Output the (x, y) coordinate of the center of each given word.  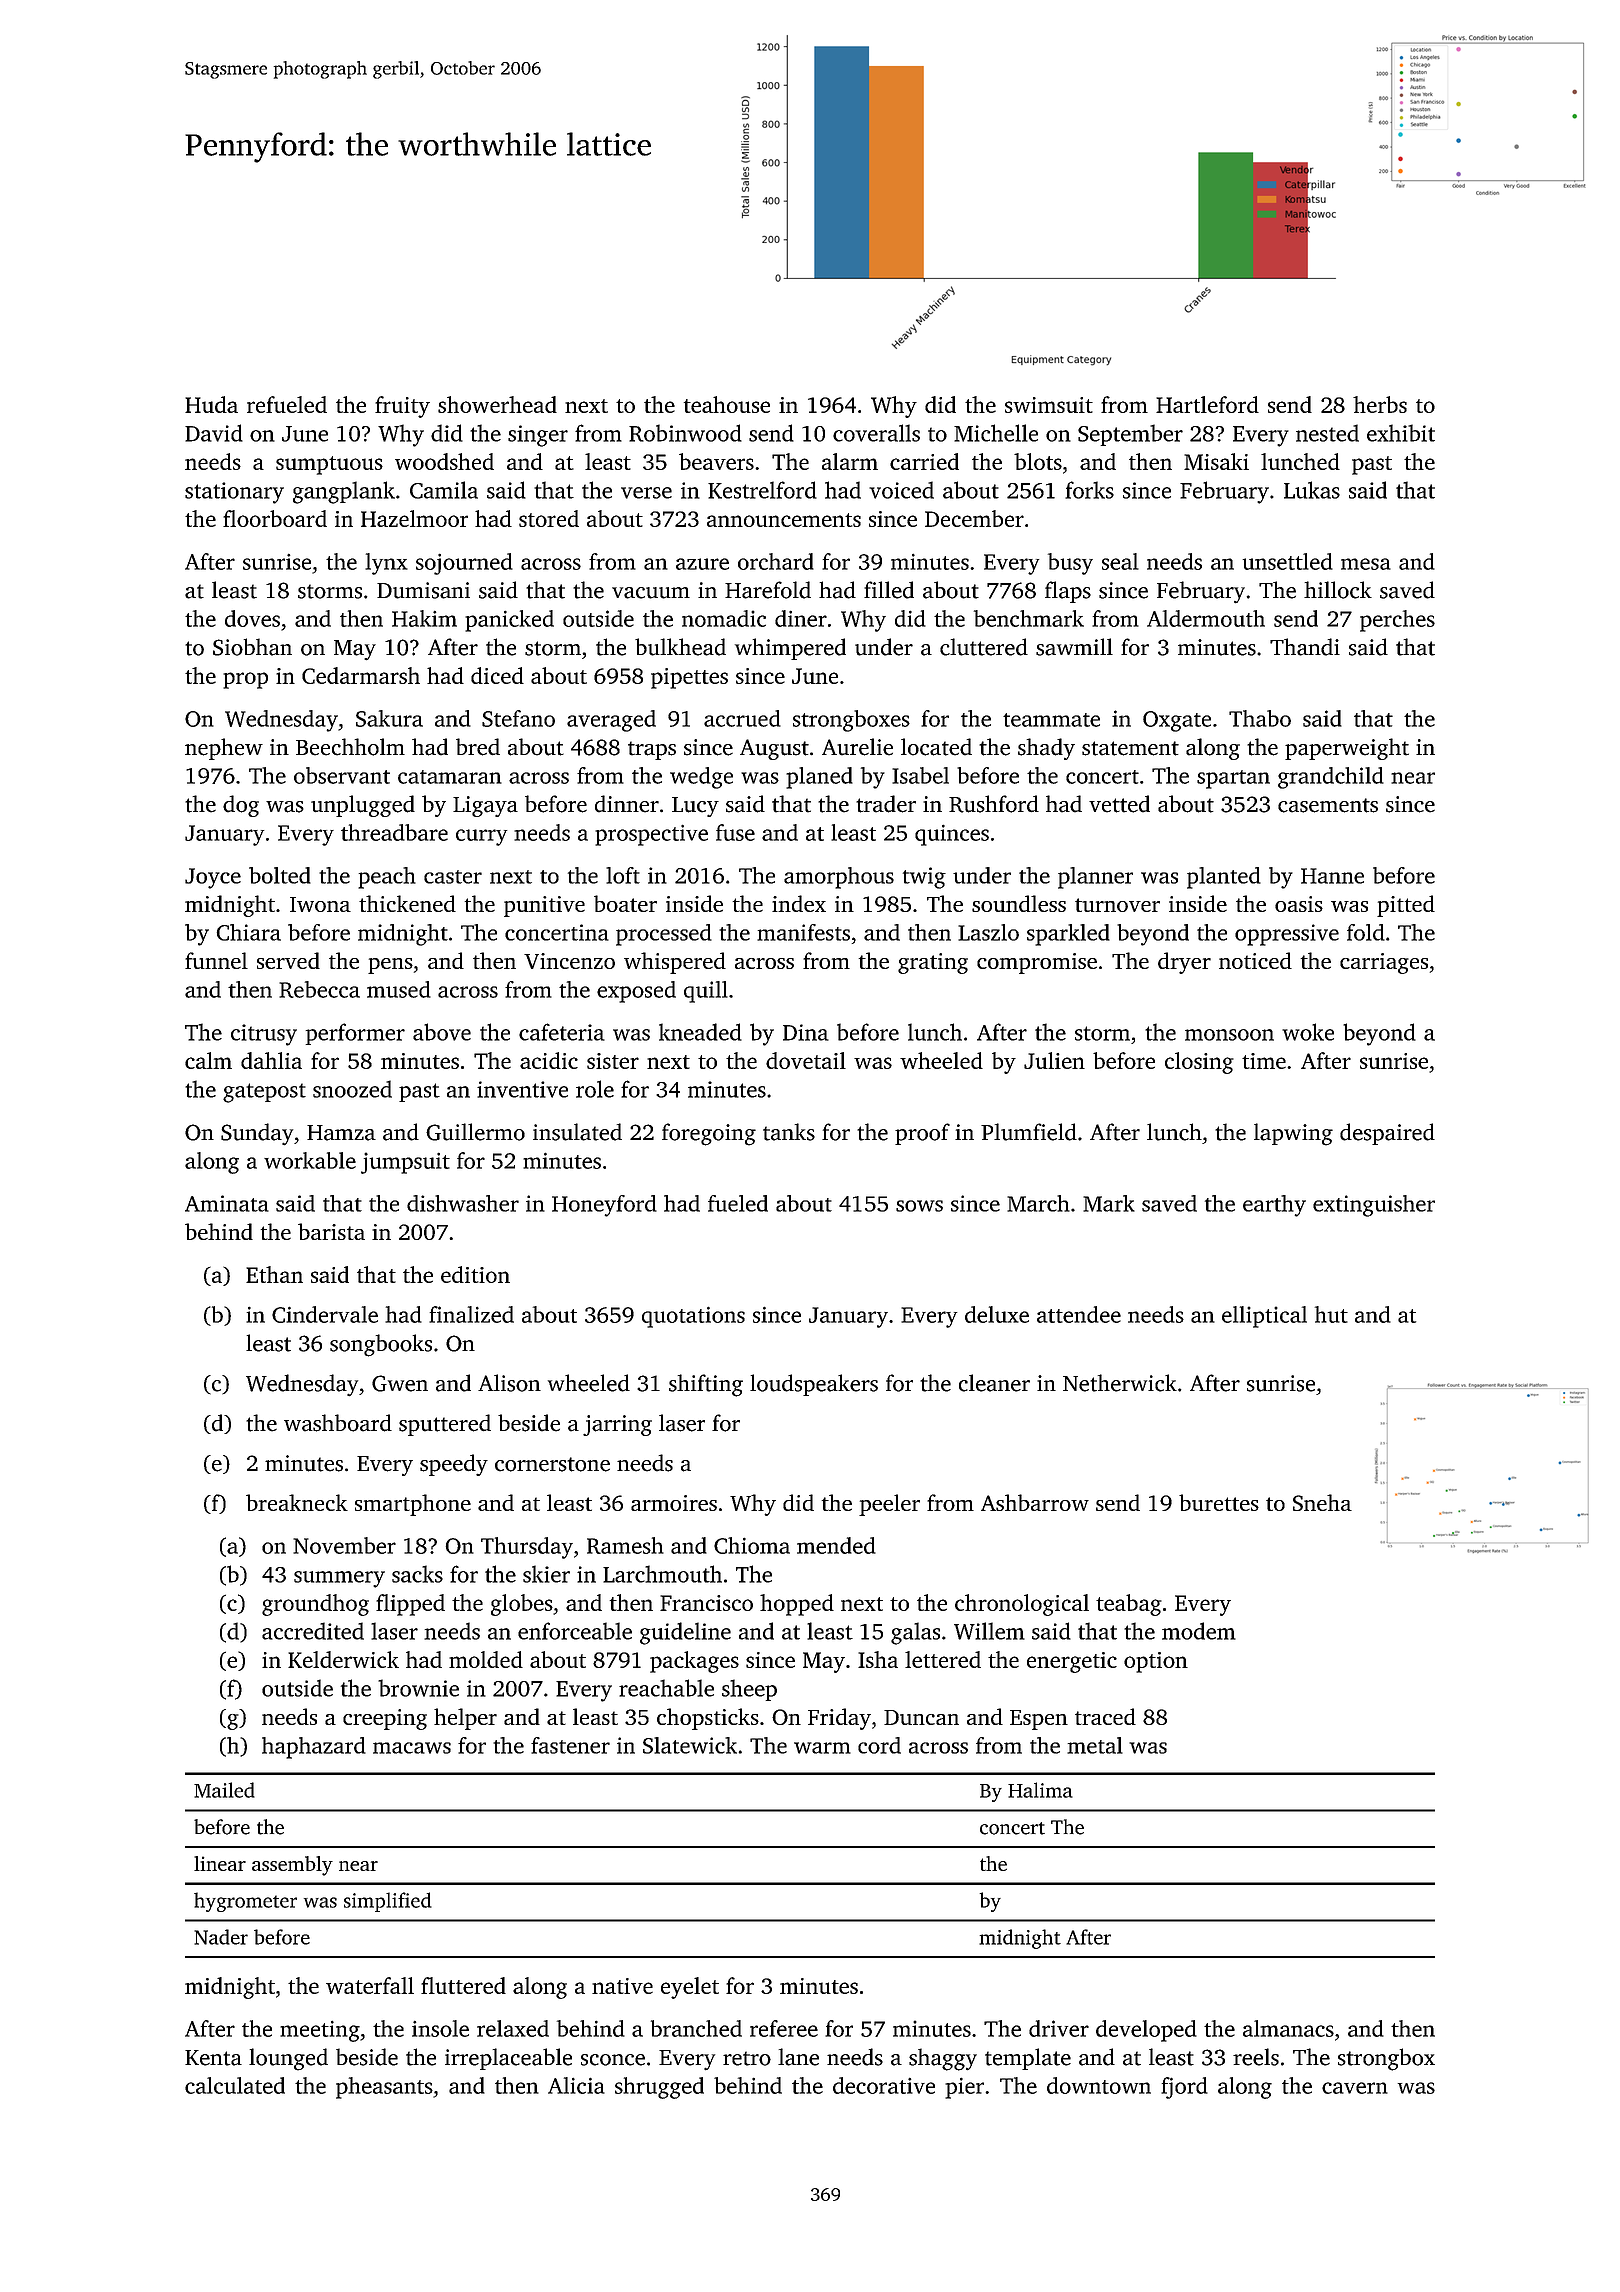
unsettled (1287, 561)
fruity (402, 407)
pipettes (689, 678)
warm (822, 1748)
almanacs (1288, 2028)
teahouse (727, 404)
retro (747, 2058)
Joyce (213, 878)
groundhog (315, 1605)
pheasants (384, 2088)
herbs (1380, 404)
